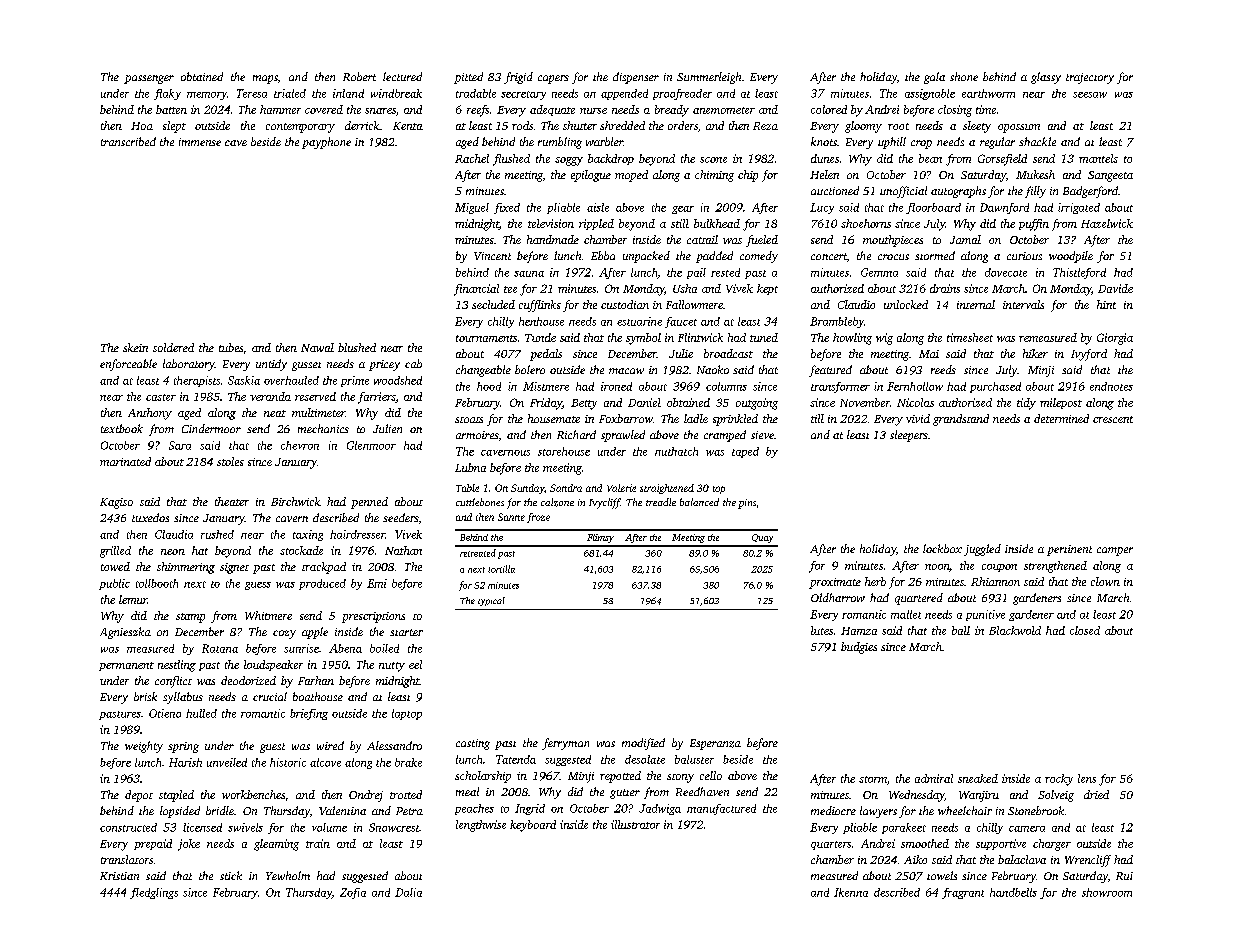  Describe the element at coordinates (348, 93) in the screenshot. I see `inland` at that location.
